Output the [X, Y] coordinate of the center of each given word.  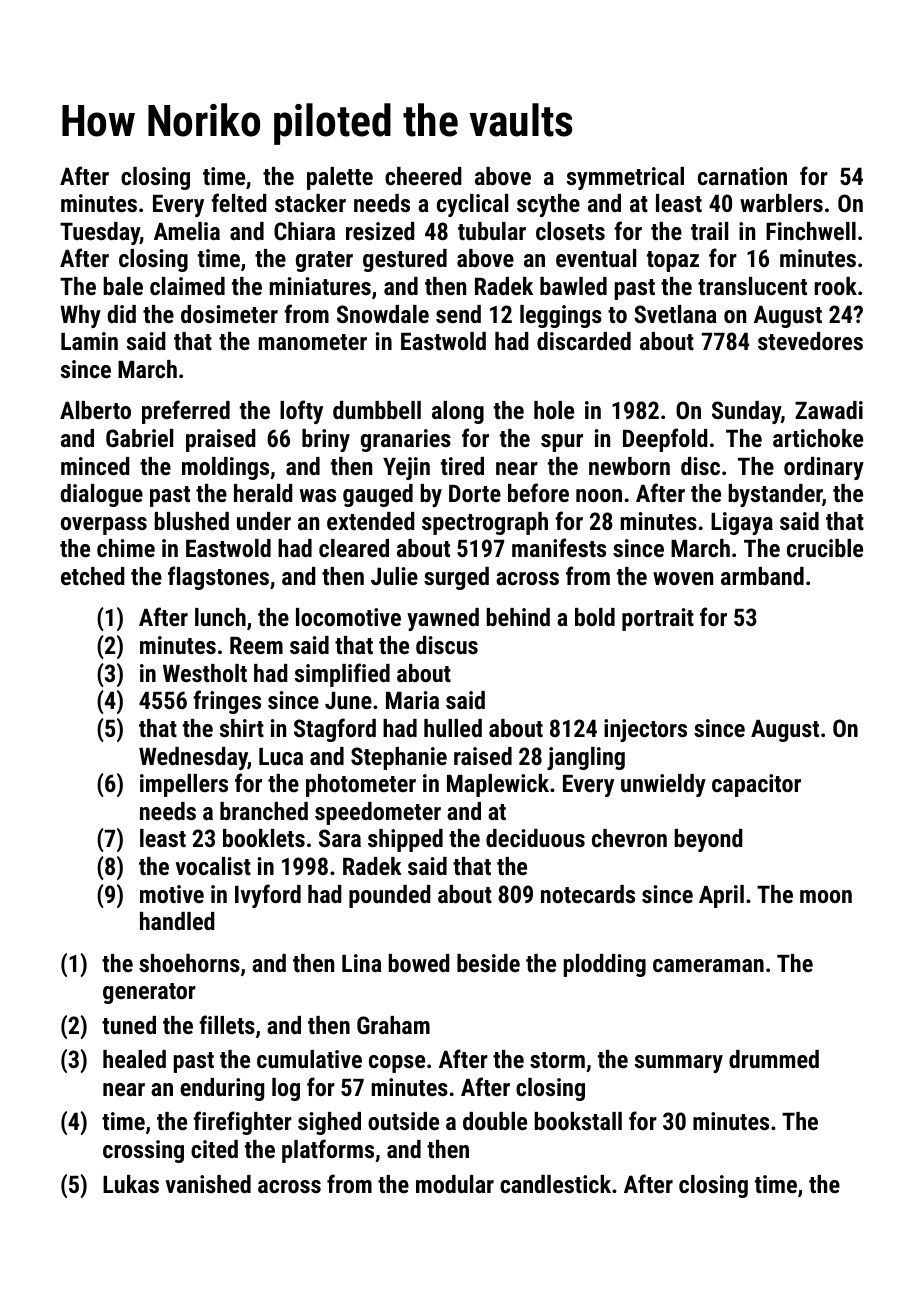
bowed [419, 963]
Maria [412, 700]
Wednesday [193, 758]
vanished [208, 1184]
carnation [742, 176]
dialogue [102, 495]
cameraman [708, 965]
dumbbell [377, 410]
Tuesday [100, 233]
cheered [423, 176]
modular [455, 1184]
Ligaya [742, 523]
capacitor [756, 785]
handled [177, 921]
